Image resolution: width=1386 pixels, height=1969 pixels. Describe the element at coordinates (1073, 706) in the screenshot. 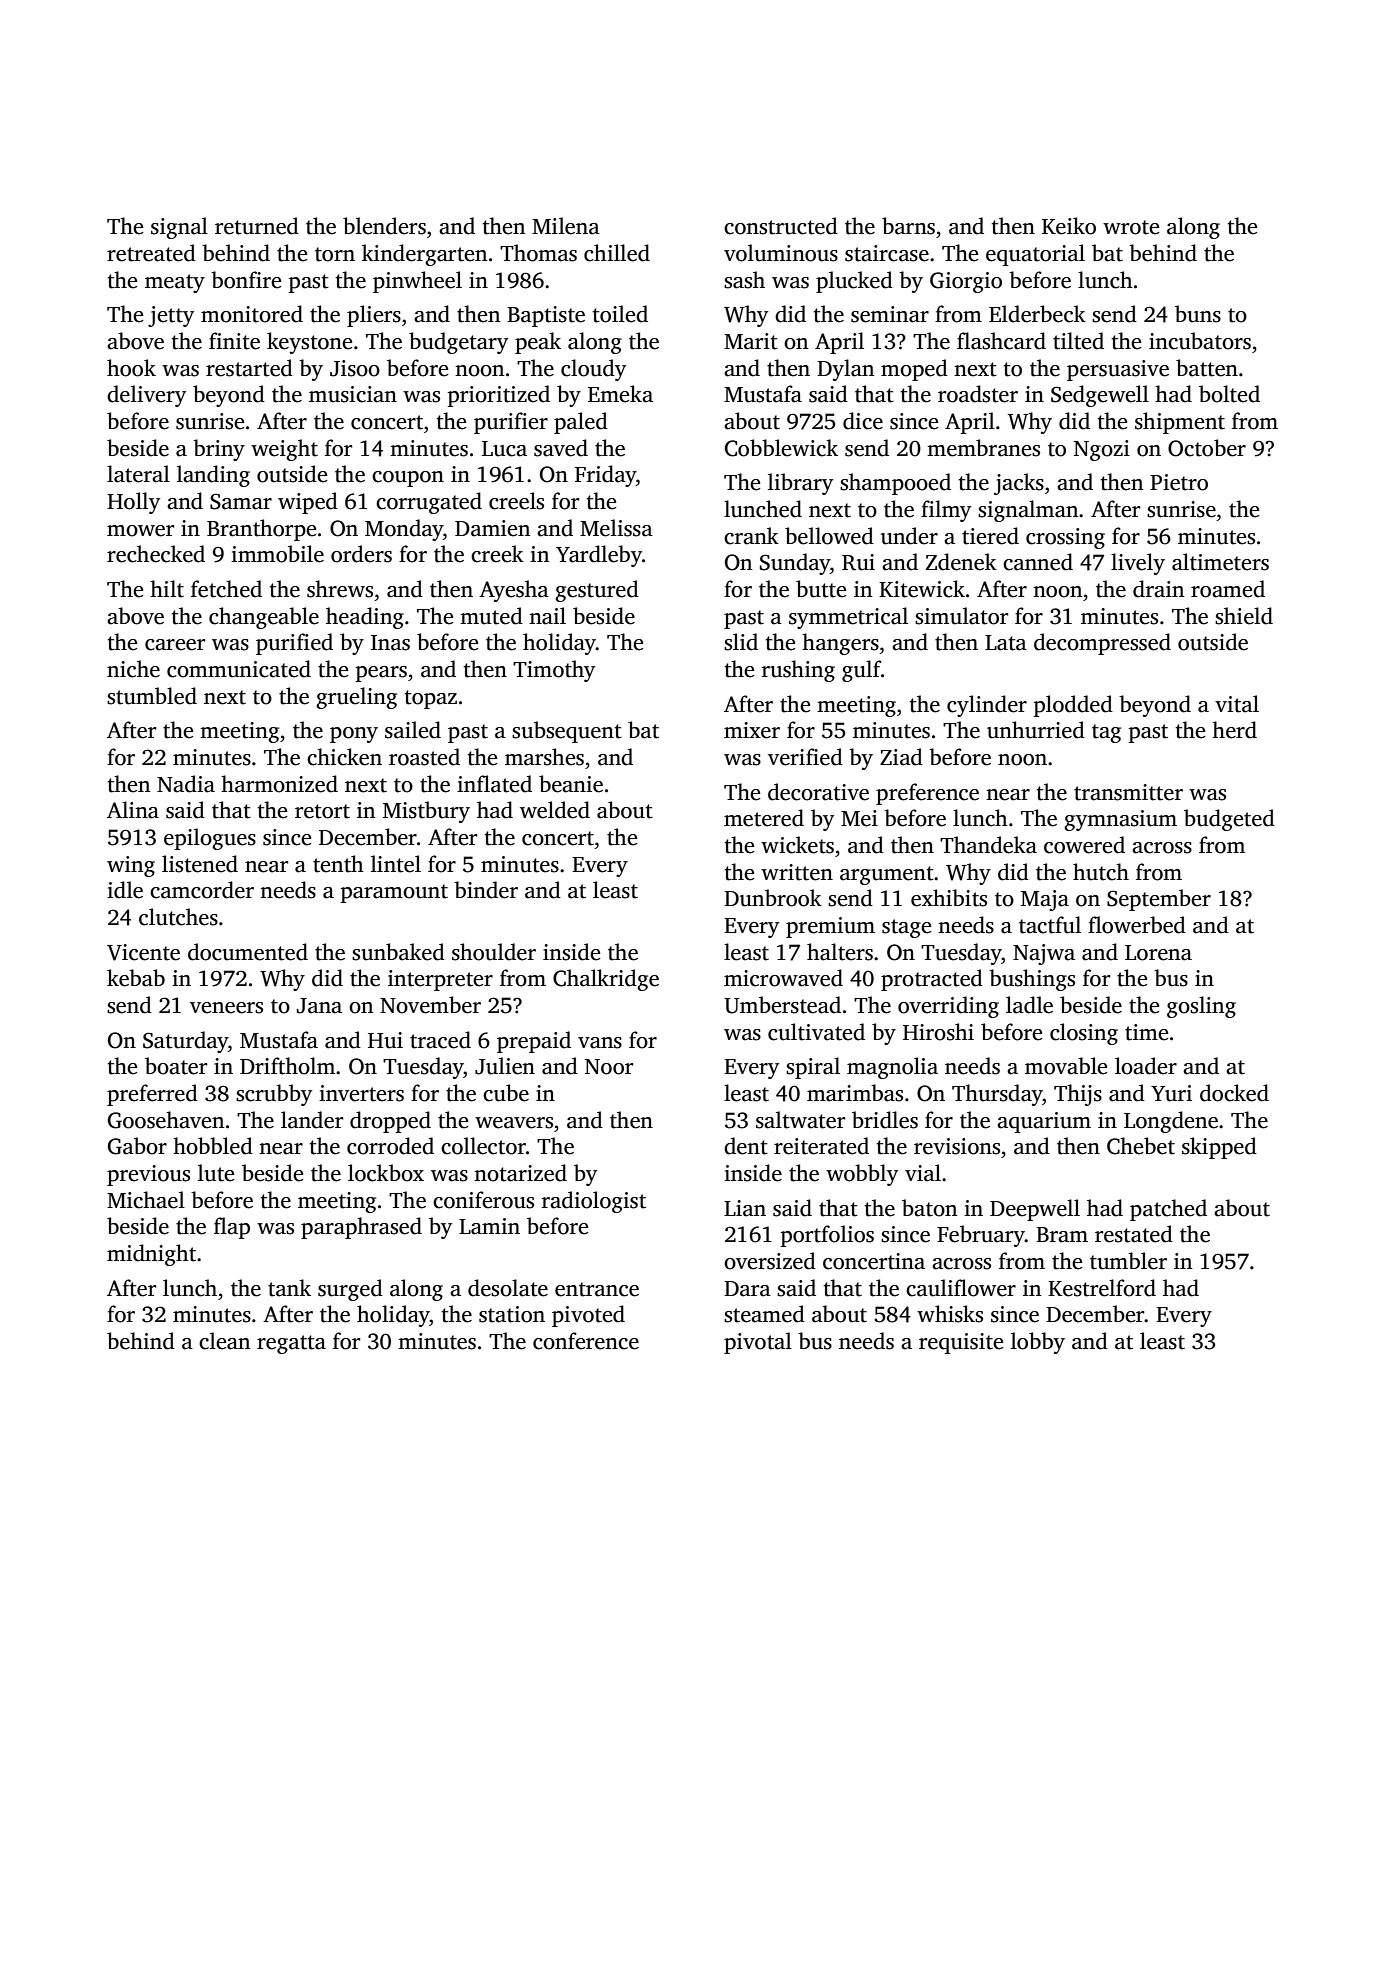

I see `plodded` at that location.
